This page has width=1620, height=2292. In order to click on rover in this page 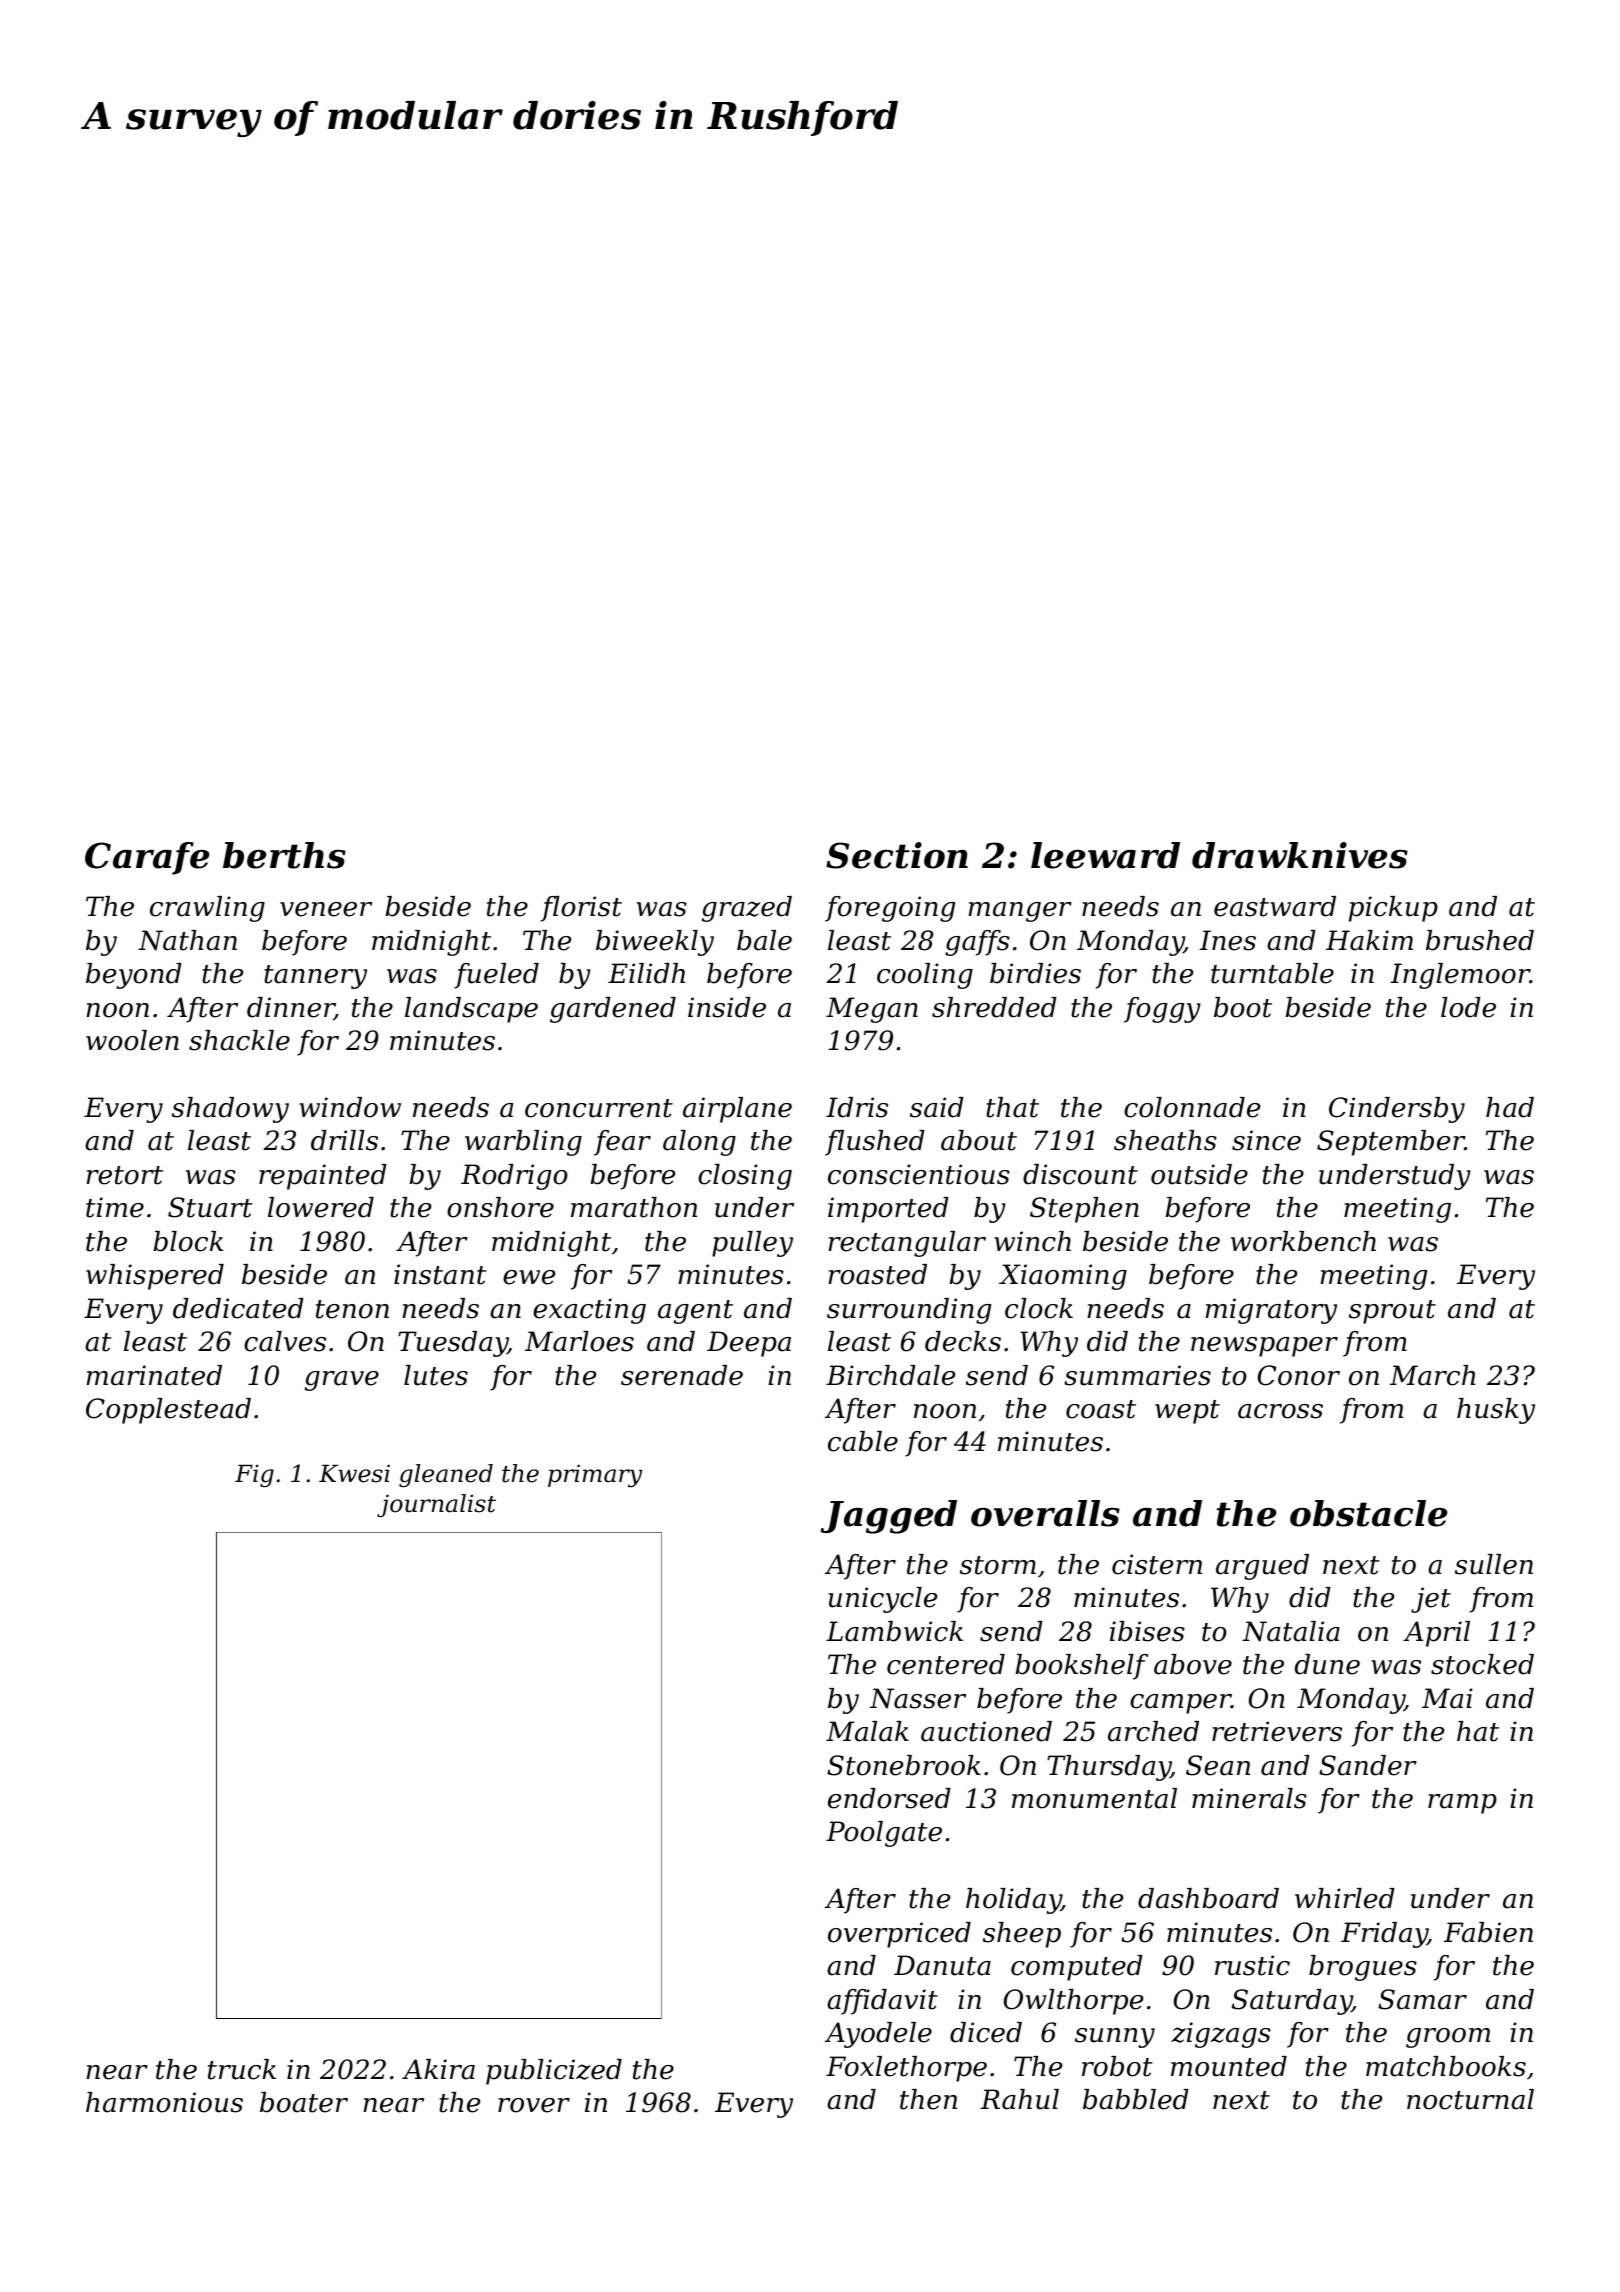, I will do `click(534, 2105)`.
